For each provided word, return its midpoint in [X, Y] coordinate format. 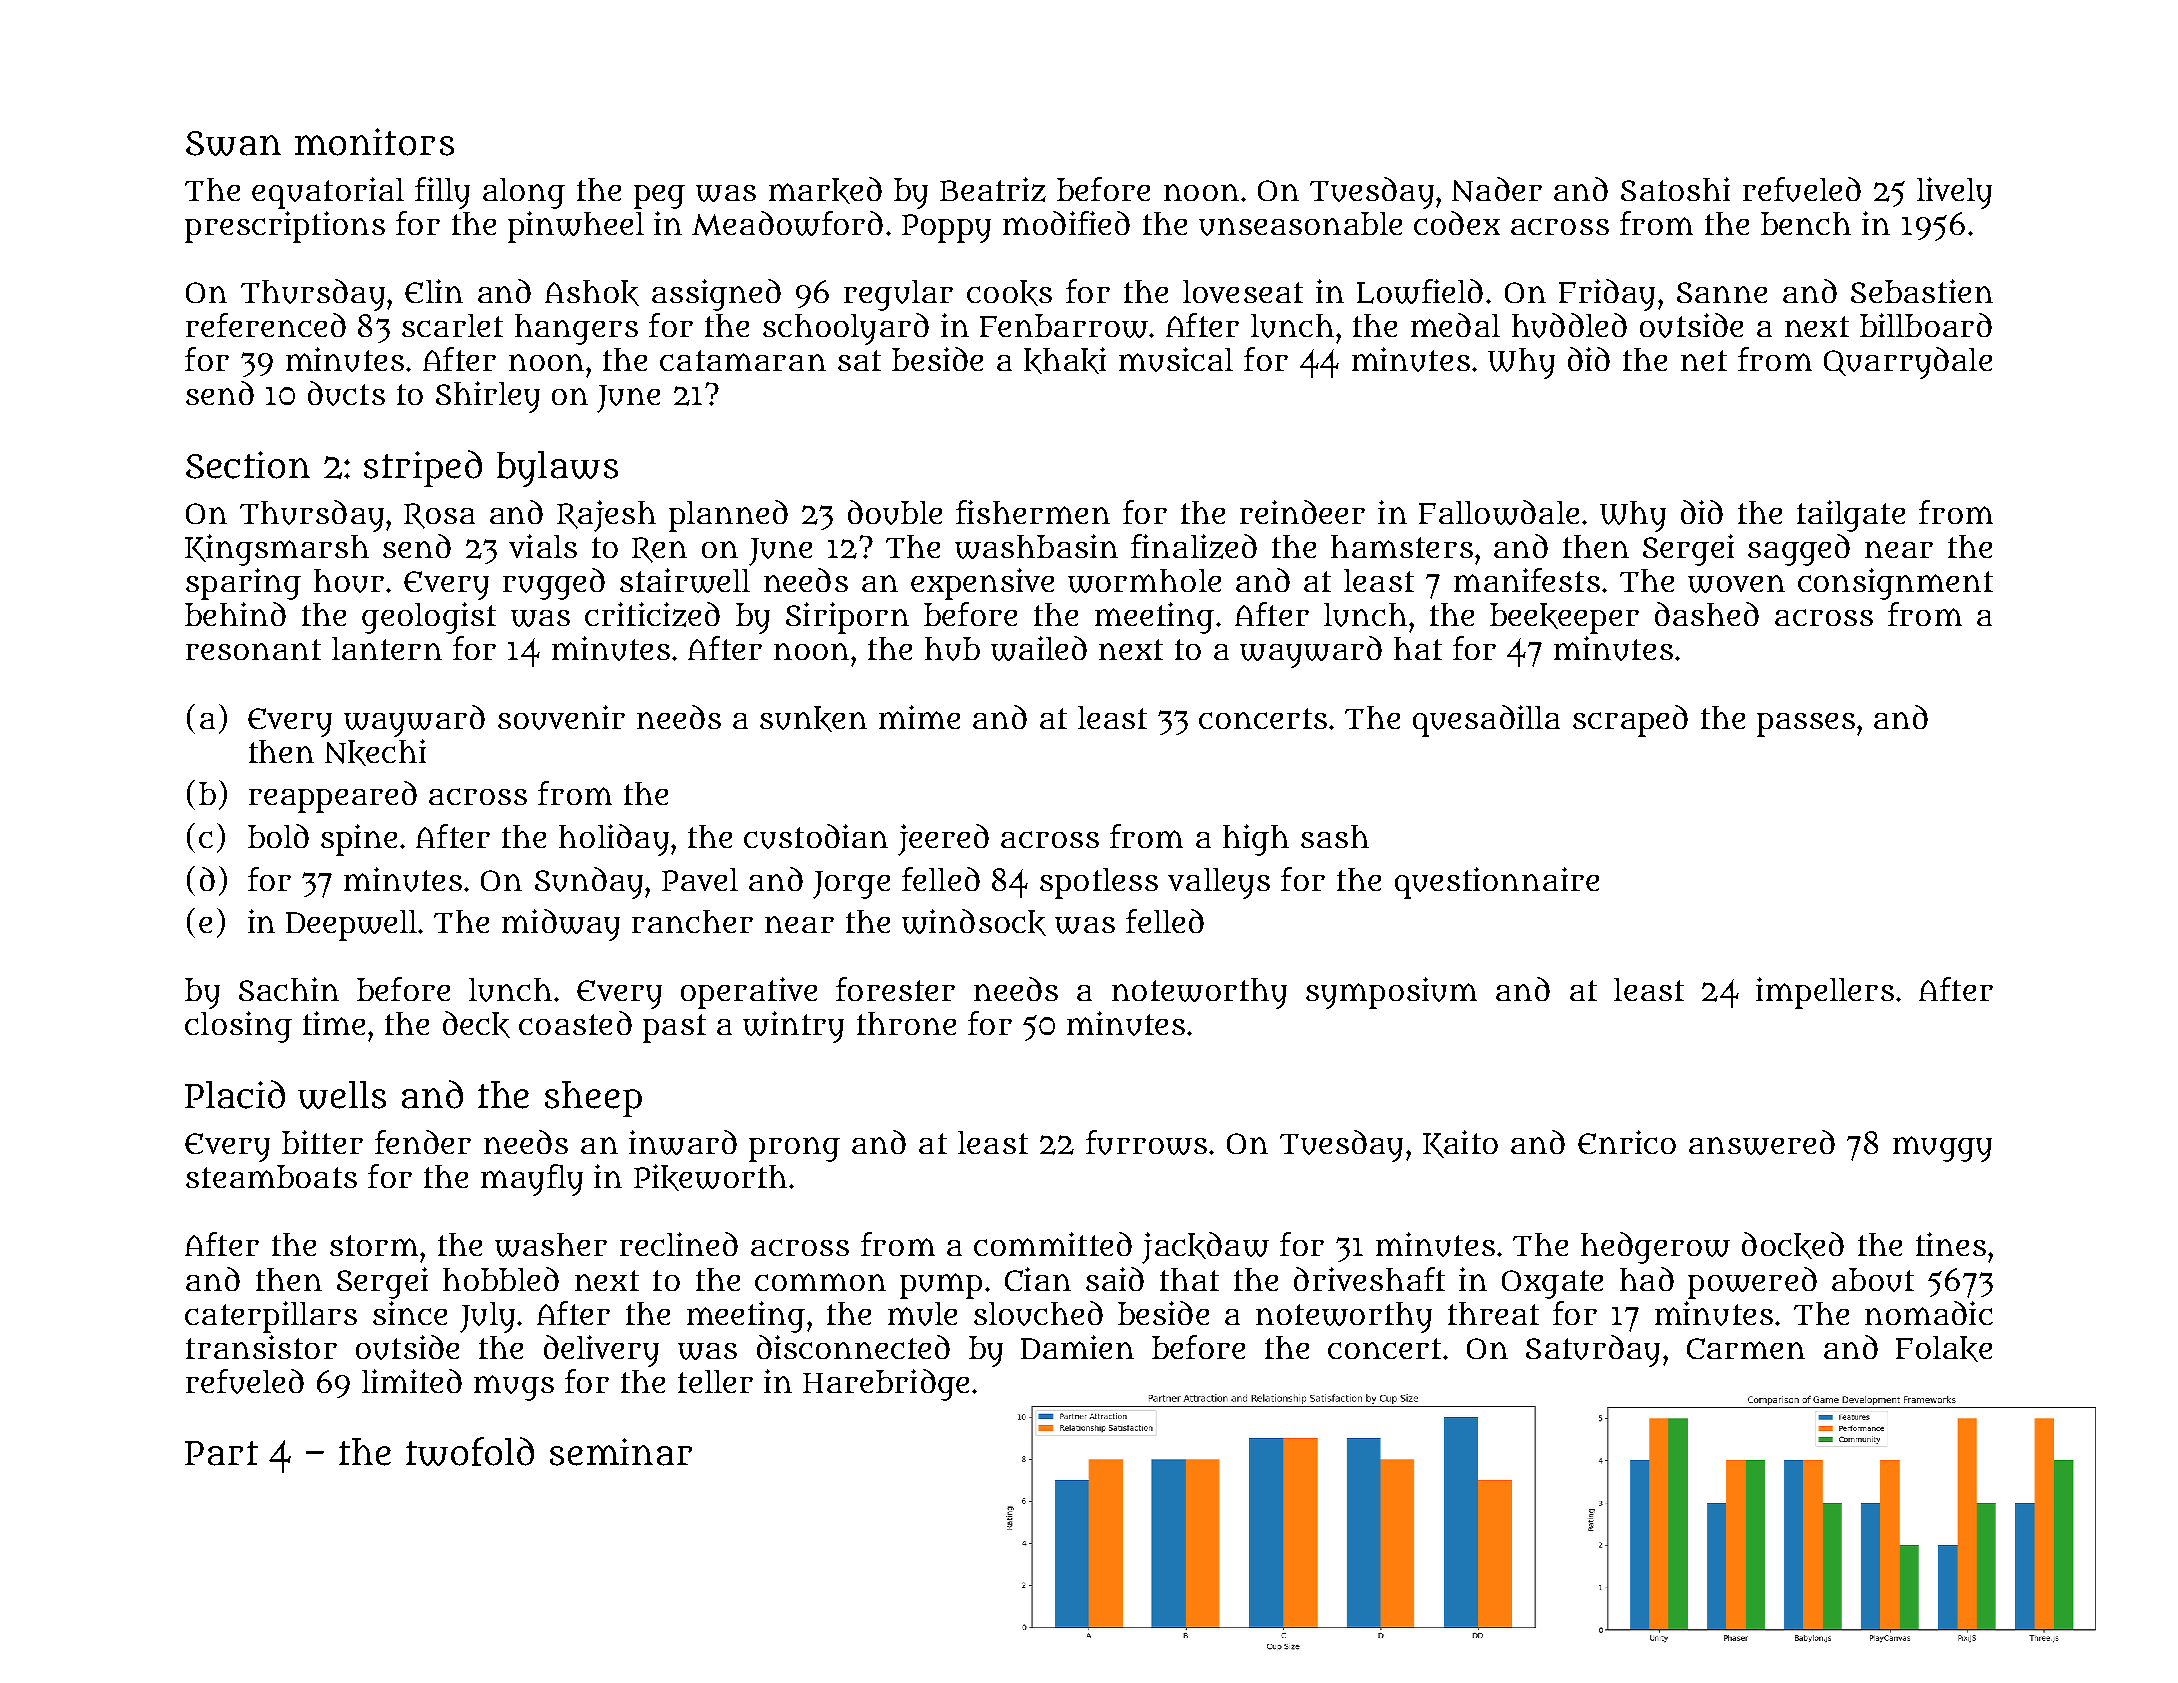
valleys [1219, 883]
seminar [621, 1452]
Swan [233, 143]
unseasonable [1300, 224]
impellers [1825, 993]
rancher [692, 921]
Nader [1497, 189]
